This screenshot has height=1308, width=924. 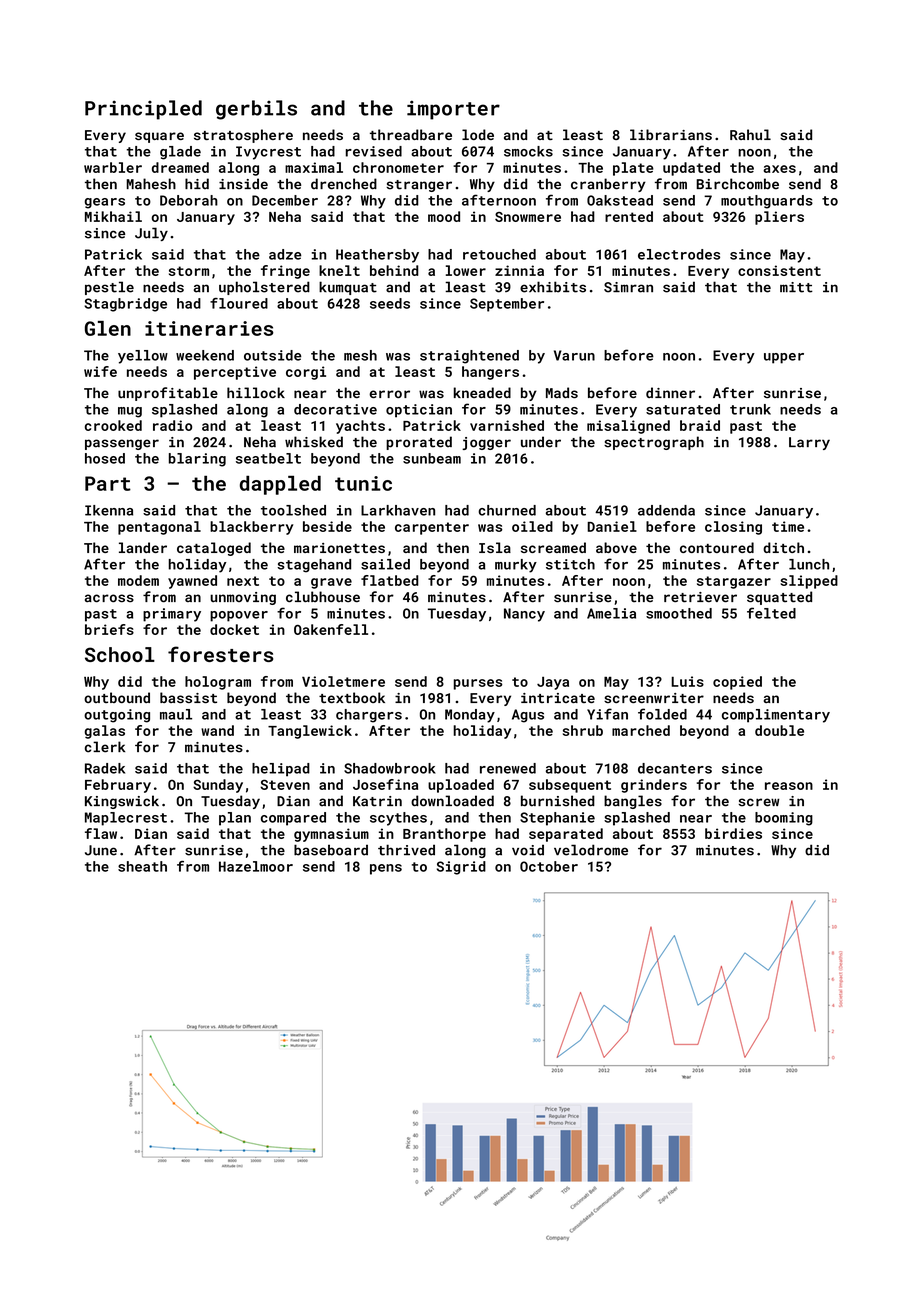 What do you see at coordinates (779, 169) in the screenshot?
I see `axes` at bounding box center [779, 169].
